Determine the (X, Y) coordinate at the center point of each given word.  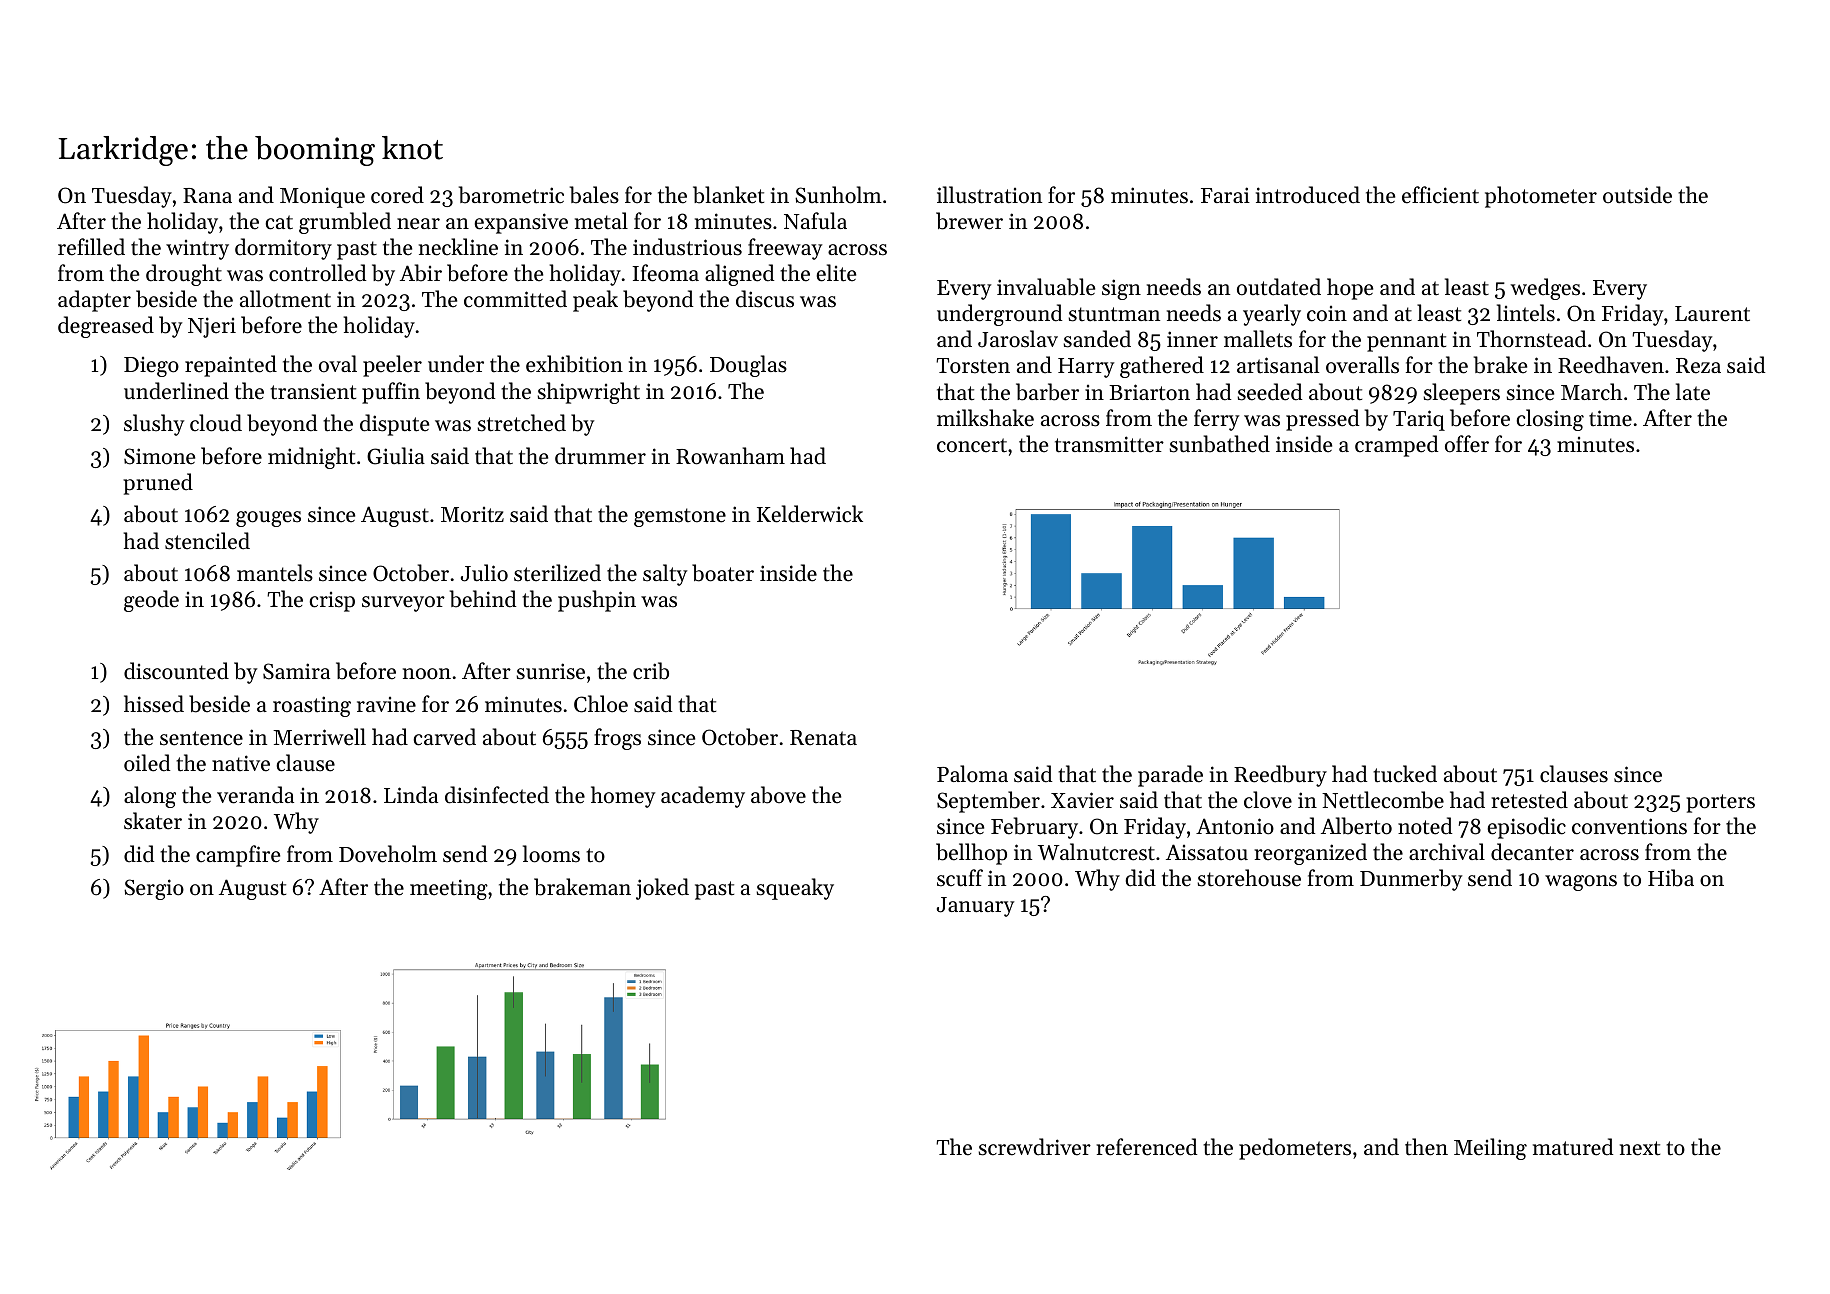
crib (651, 671)
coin (1327, 314)
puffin (391, 393)
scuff (960, 878)
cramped (1396, 446)
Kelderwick (810, 514)
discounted (176, 671)
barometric (511, 195)
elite (836, 273)
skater (153, 821)
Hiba (1671, 878)
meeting (449, 889)
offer (1467, 444)
